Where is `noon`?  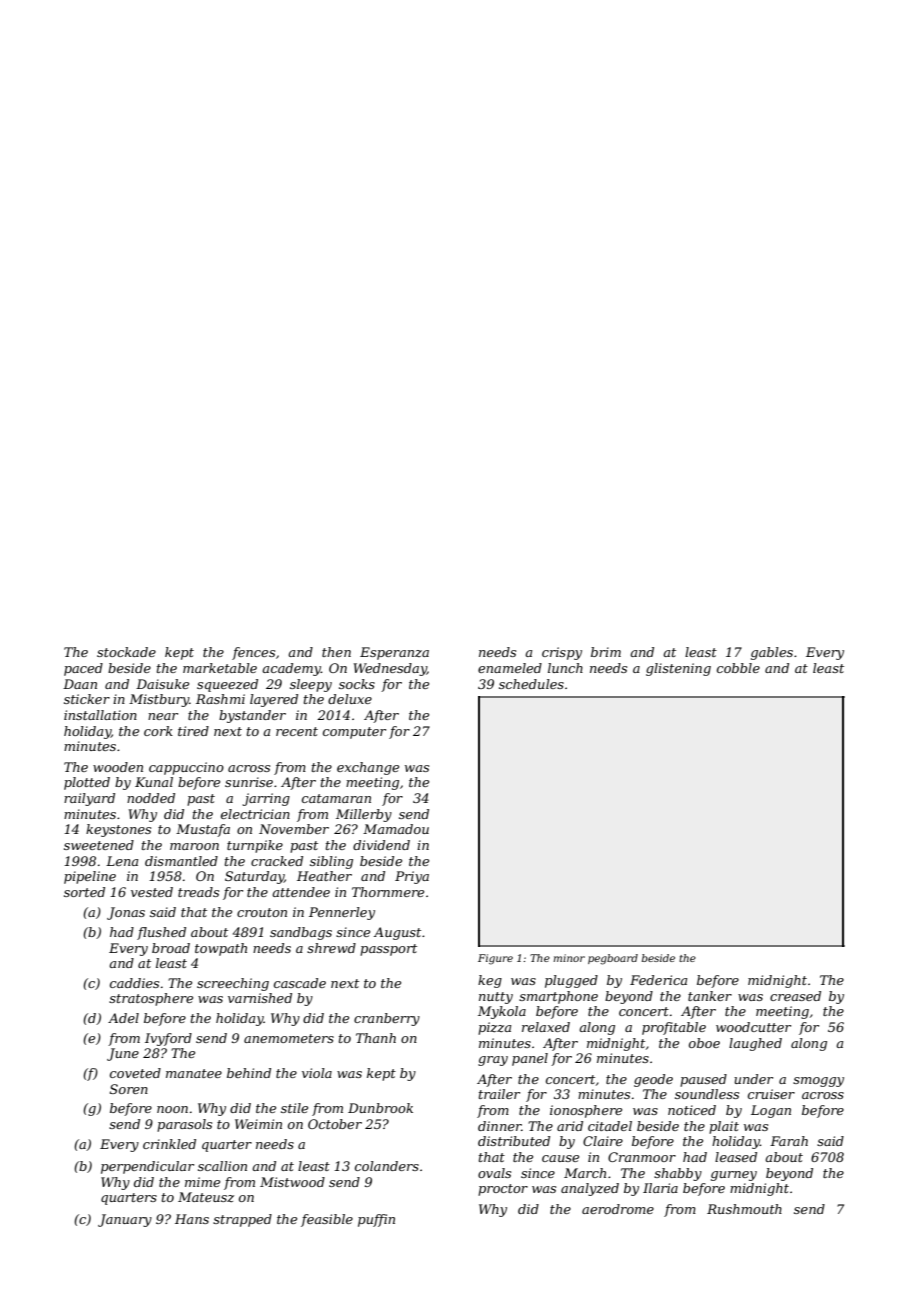 noon is located at coordinates (172, 1109).
